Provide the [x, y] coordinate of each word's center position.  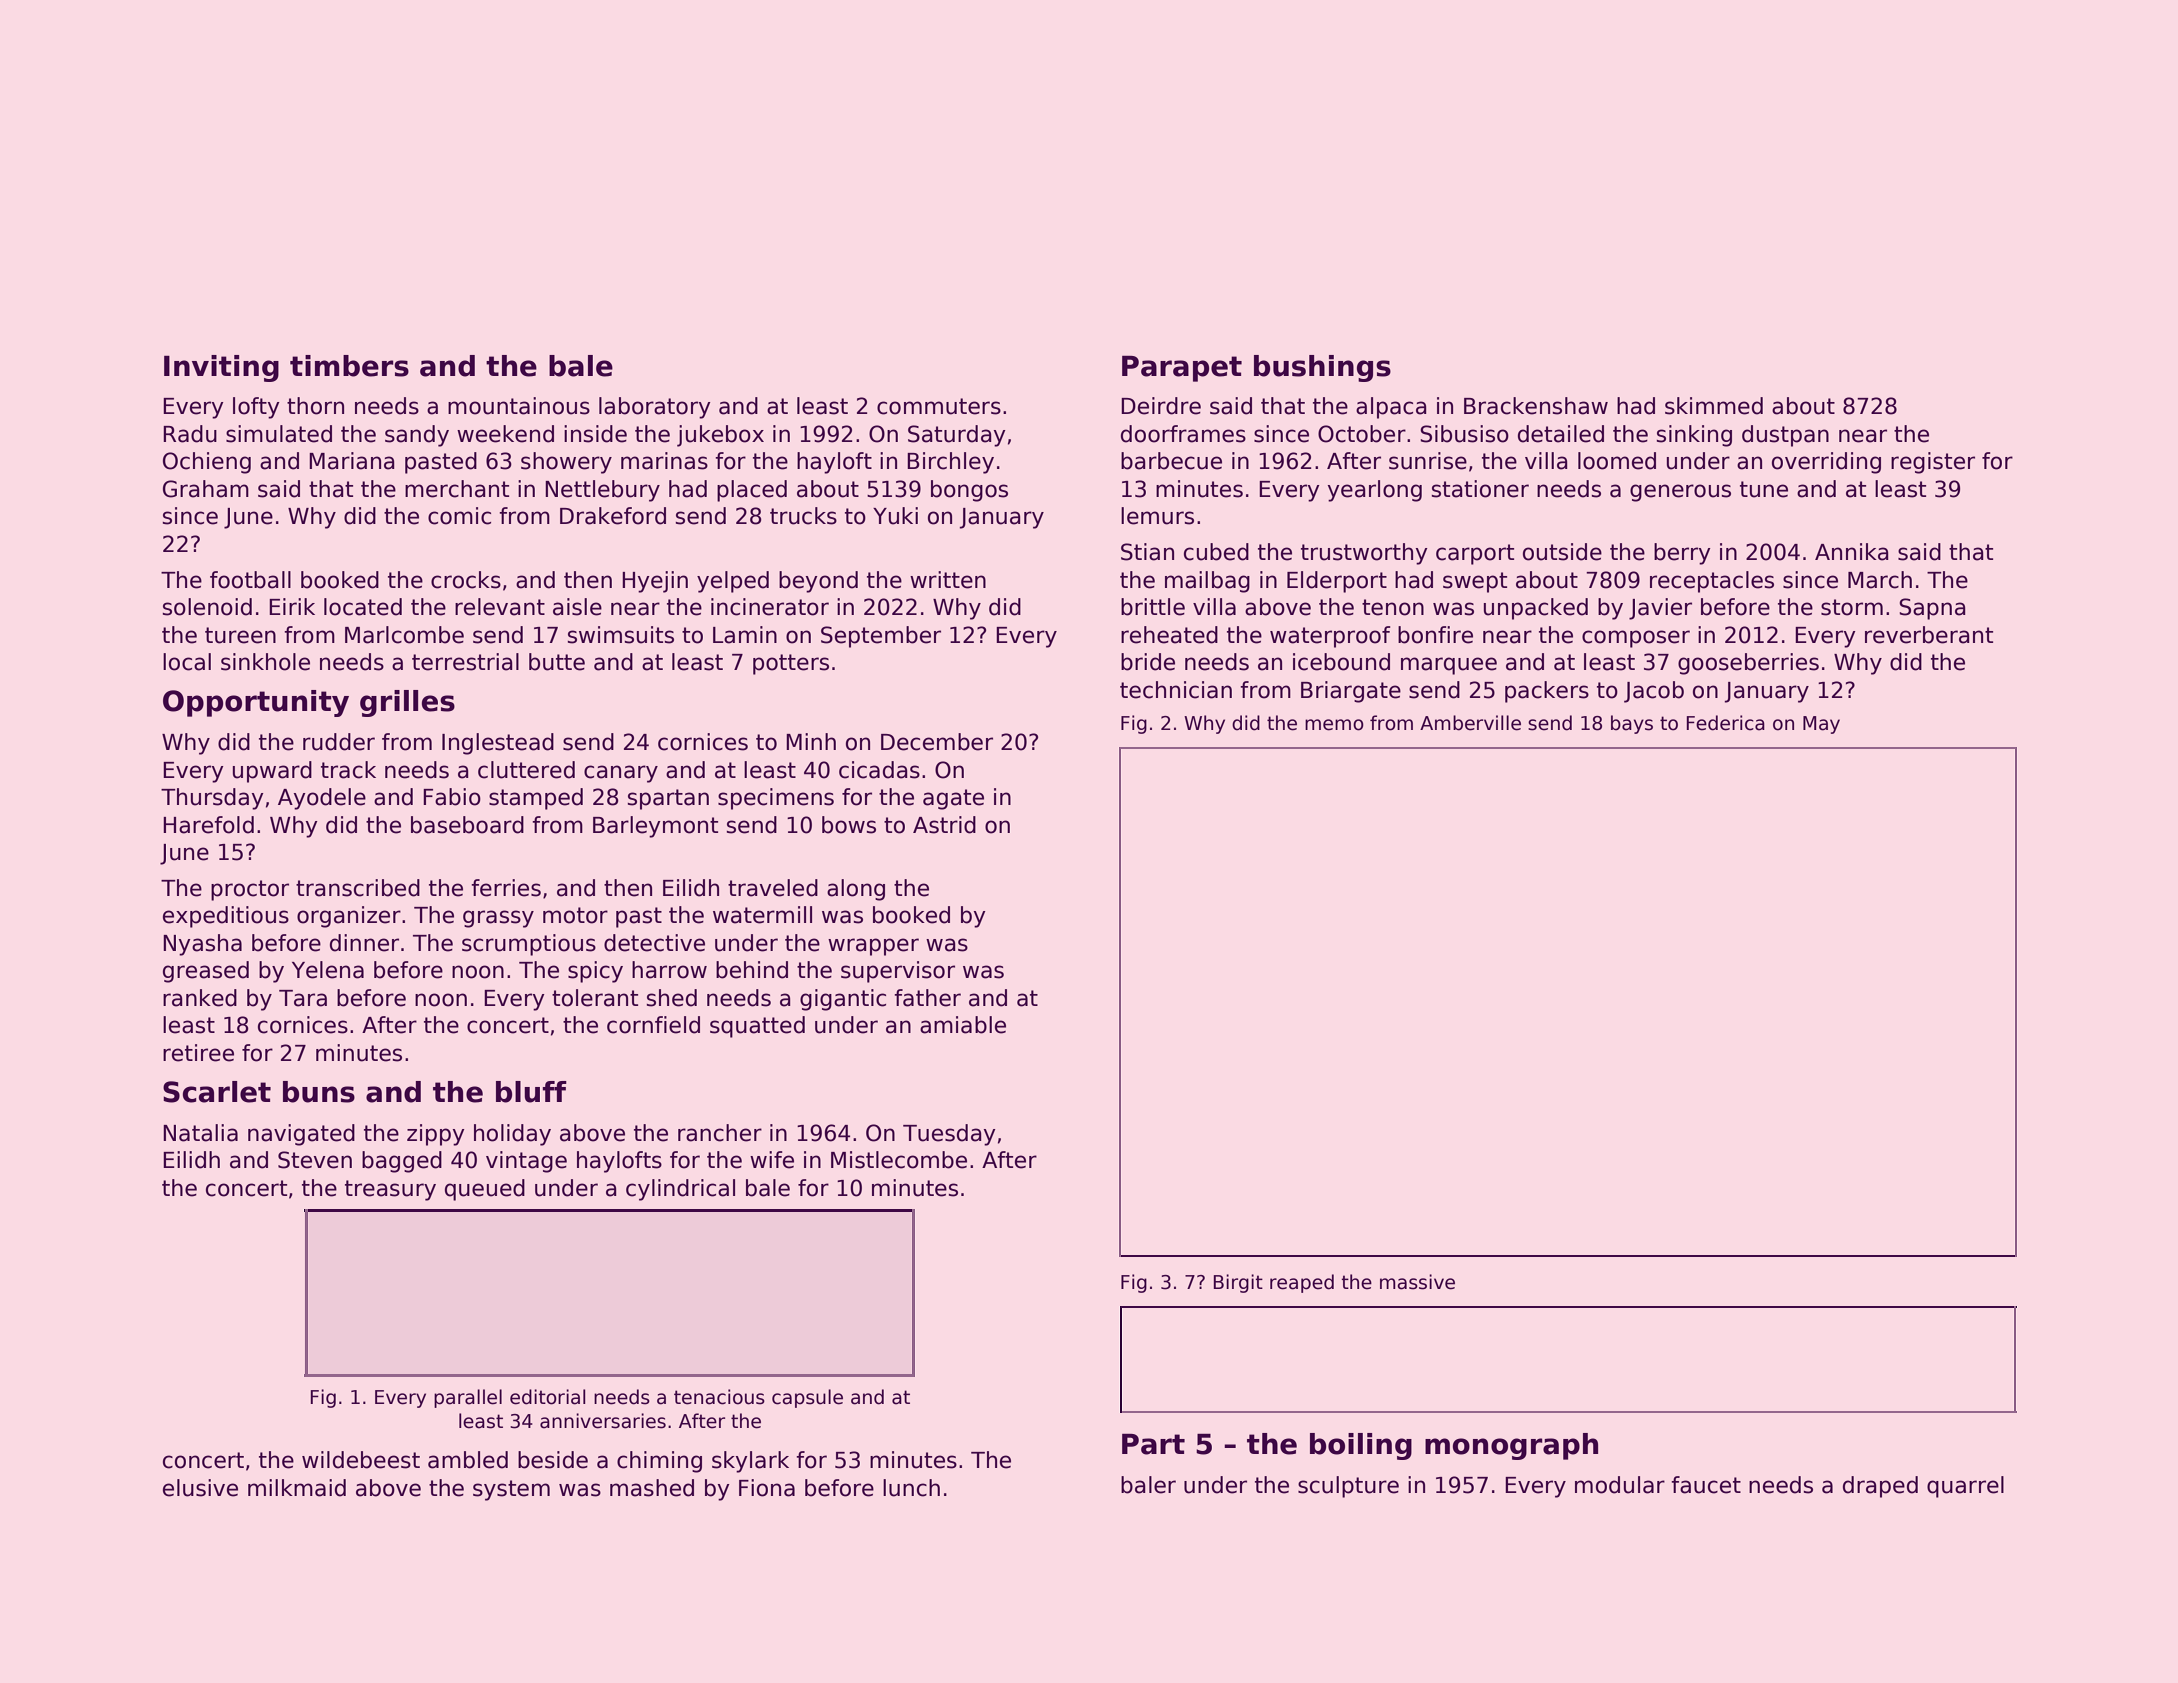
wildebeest [361, 1460]
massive [1417, 1282]
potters [791, 664]
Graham [206, 489]
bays [1632, 724]
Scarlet [217, 1092]
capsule [807, 1398]
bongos [969, 491]
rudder [339, 742]
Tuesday [949, 1135]
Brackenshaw [1536, 406]
